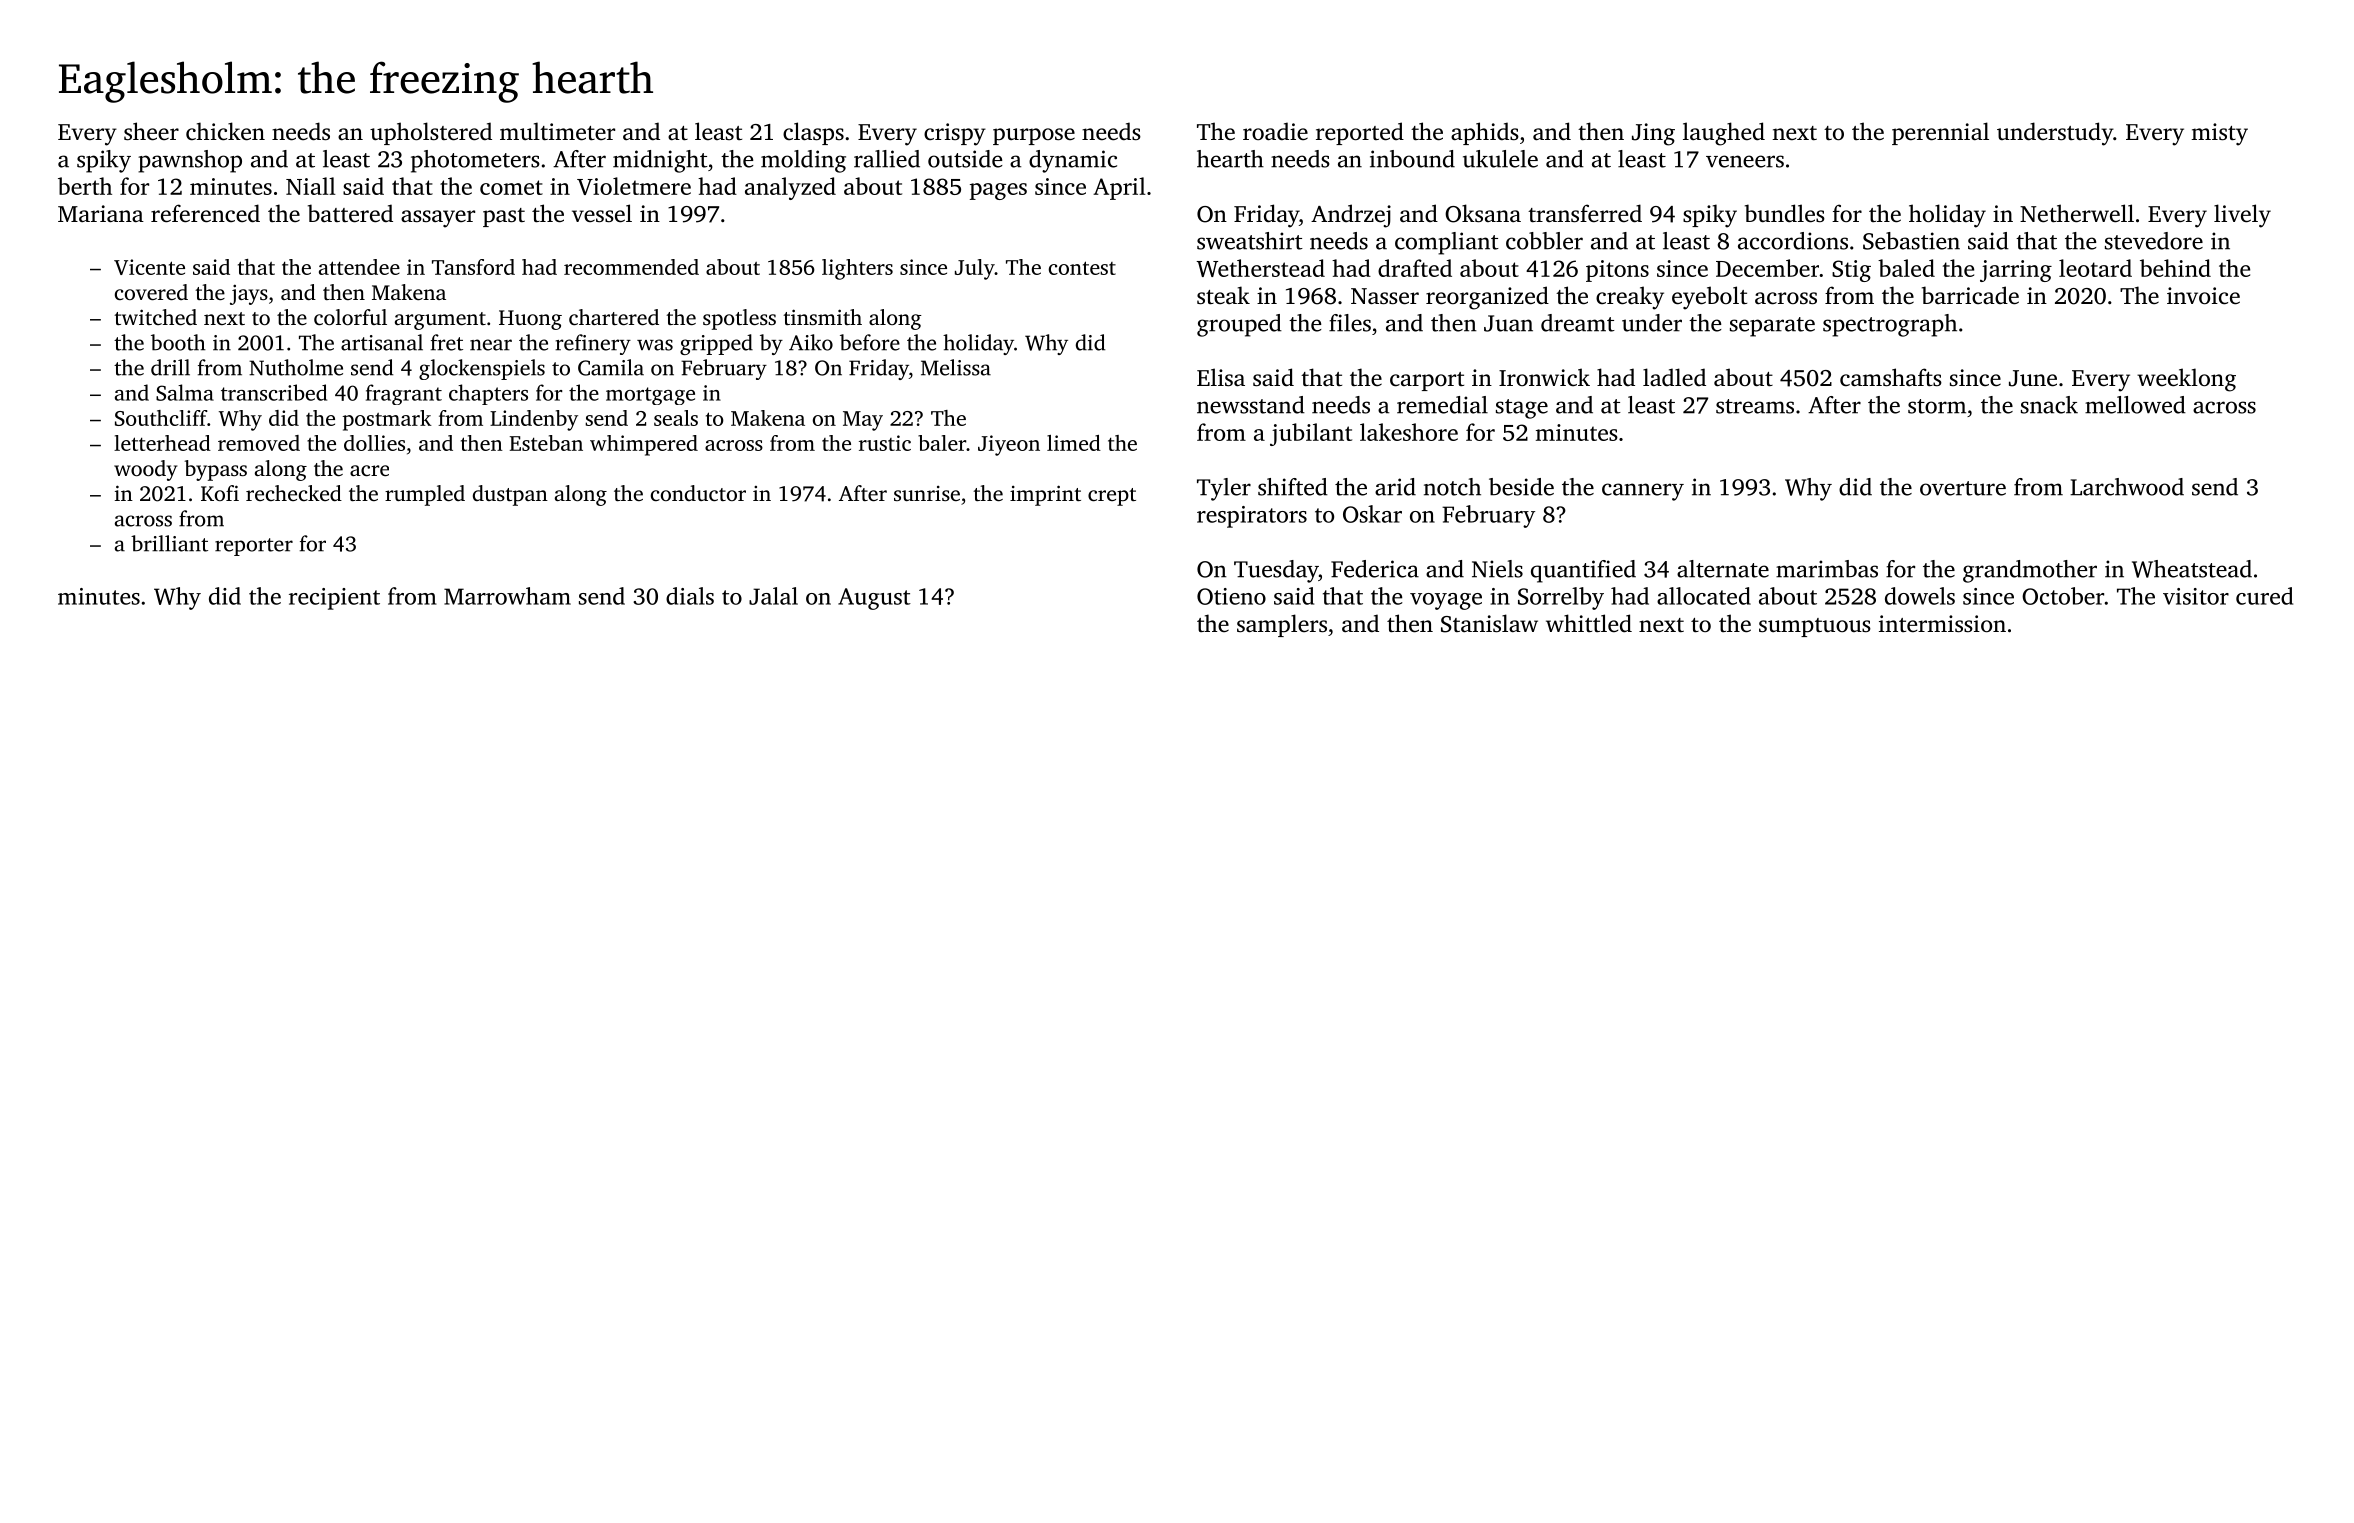 The image size is (2354, 1523). I want to click on reporter, so click(254, 547).
